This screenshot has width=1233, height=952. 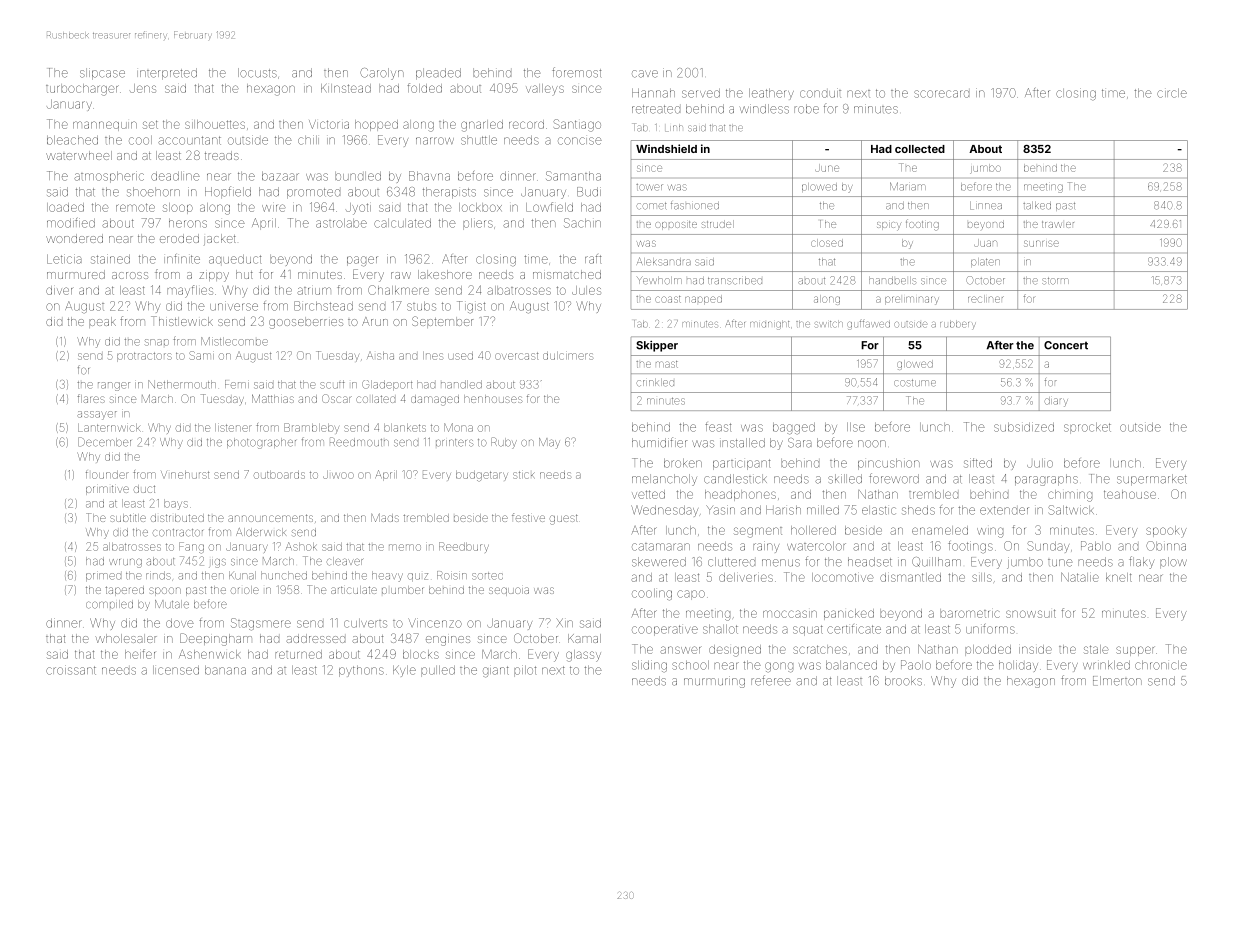 What do you see at coordinates (144, 357) in the screenshot?
I see `protractors` at bounding box center [144, 357].
